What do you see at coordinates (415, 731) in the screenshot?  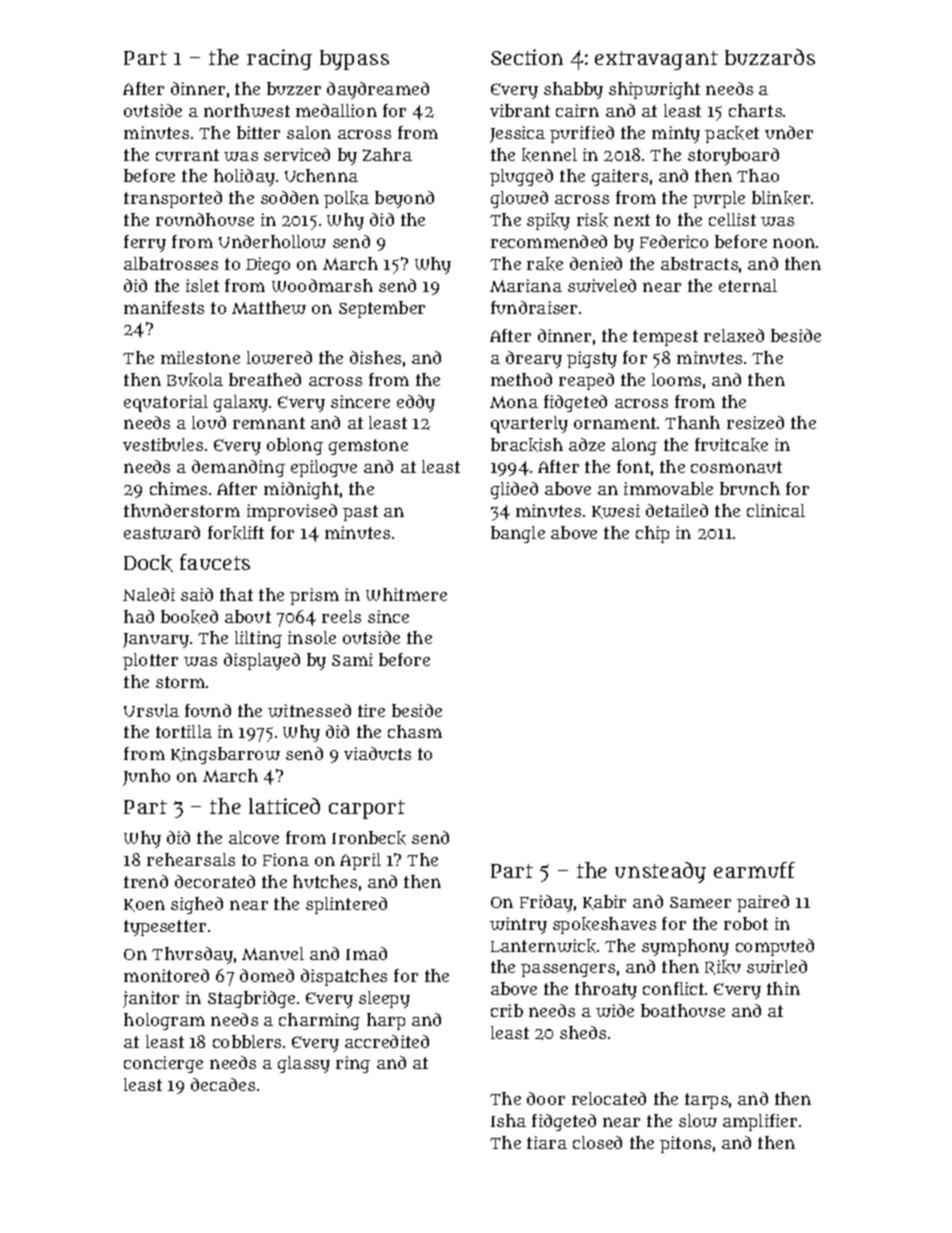 I see `chasm` at bounding box center [415, 731].
